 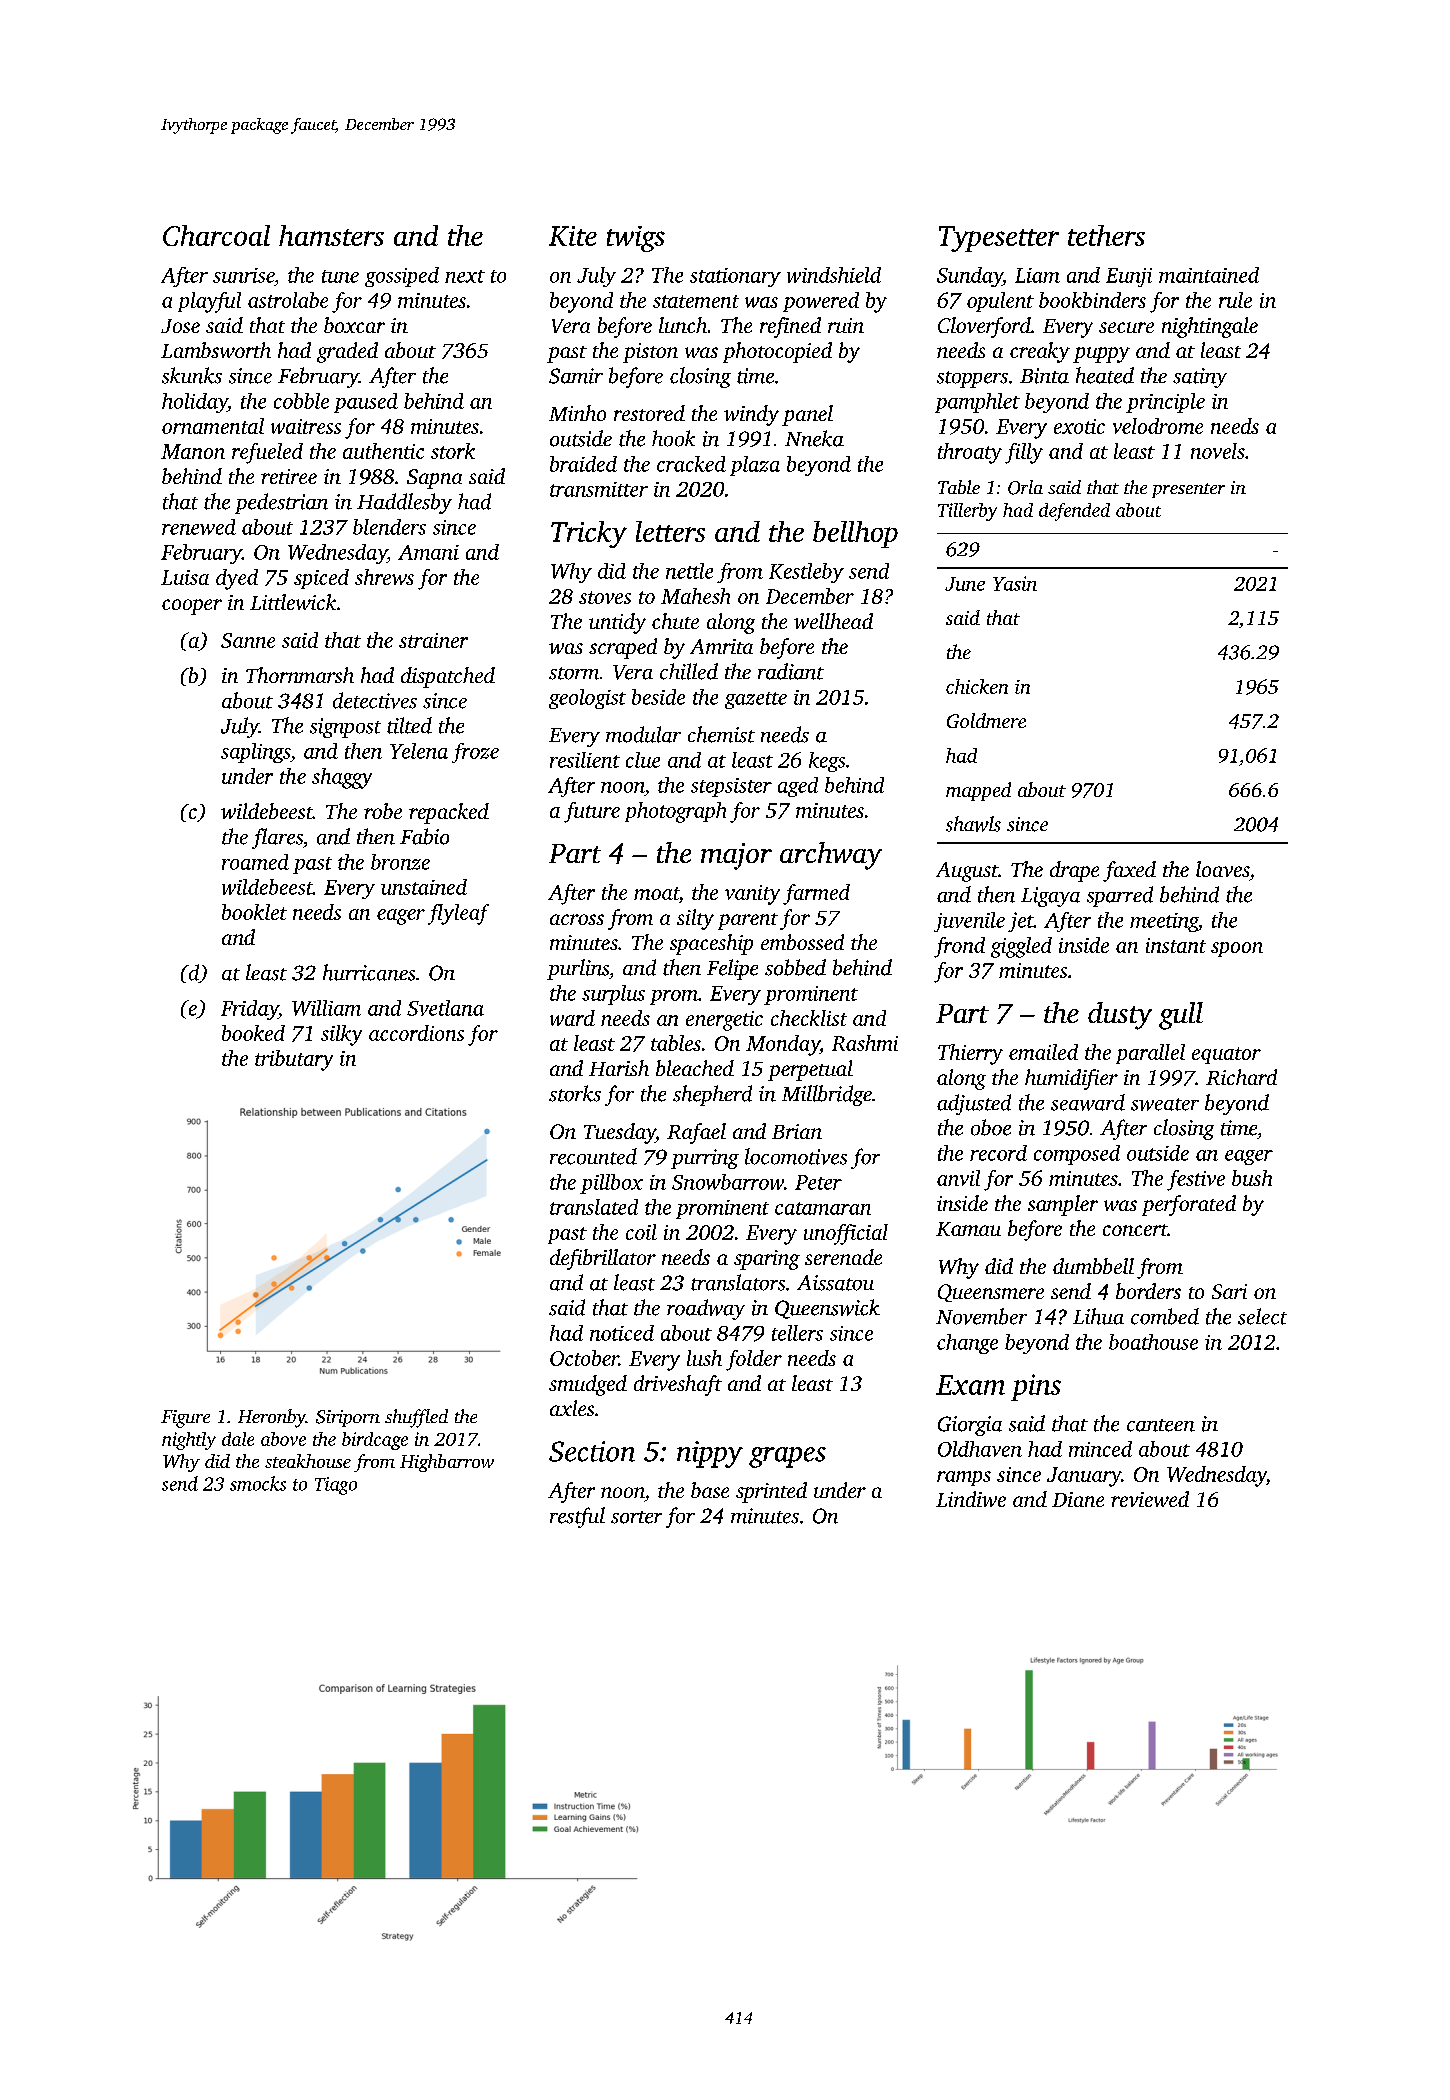 What do you see at coordinates (1024, 453) in the image?
I see `filly` at bounding box center [1024, 453].
